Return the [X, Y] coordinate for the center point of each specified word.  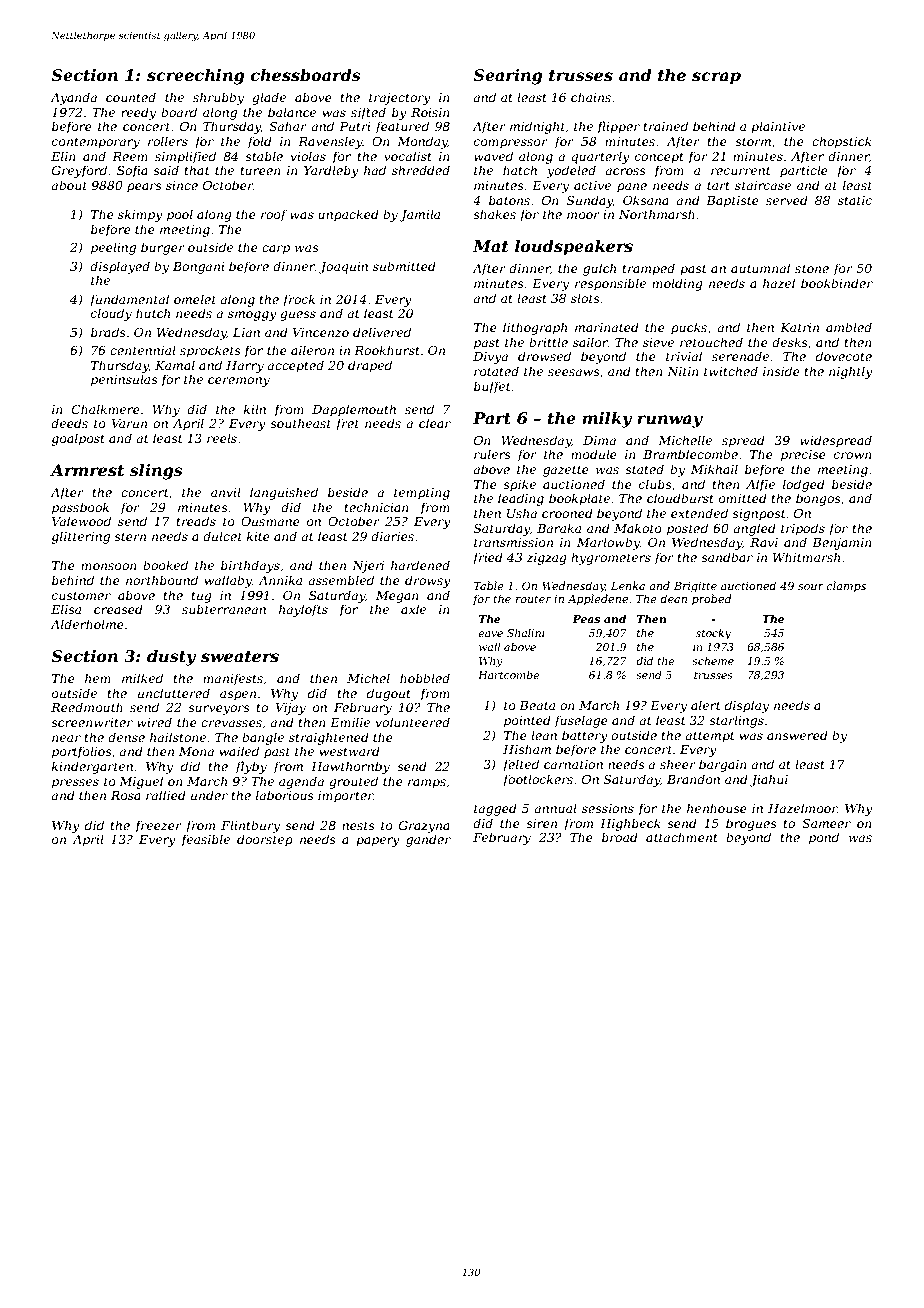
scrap [716, 78]
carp [276, 250]
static [855, 200]
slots [585, 298]
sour [811, 587]
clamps [846, 587]
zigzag [546, 559]
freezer [158, 826]
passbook [80, 508]
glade [269, 98]
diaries [392, 536]
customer [81, 595]
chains [591, 97]
